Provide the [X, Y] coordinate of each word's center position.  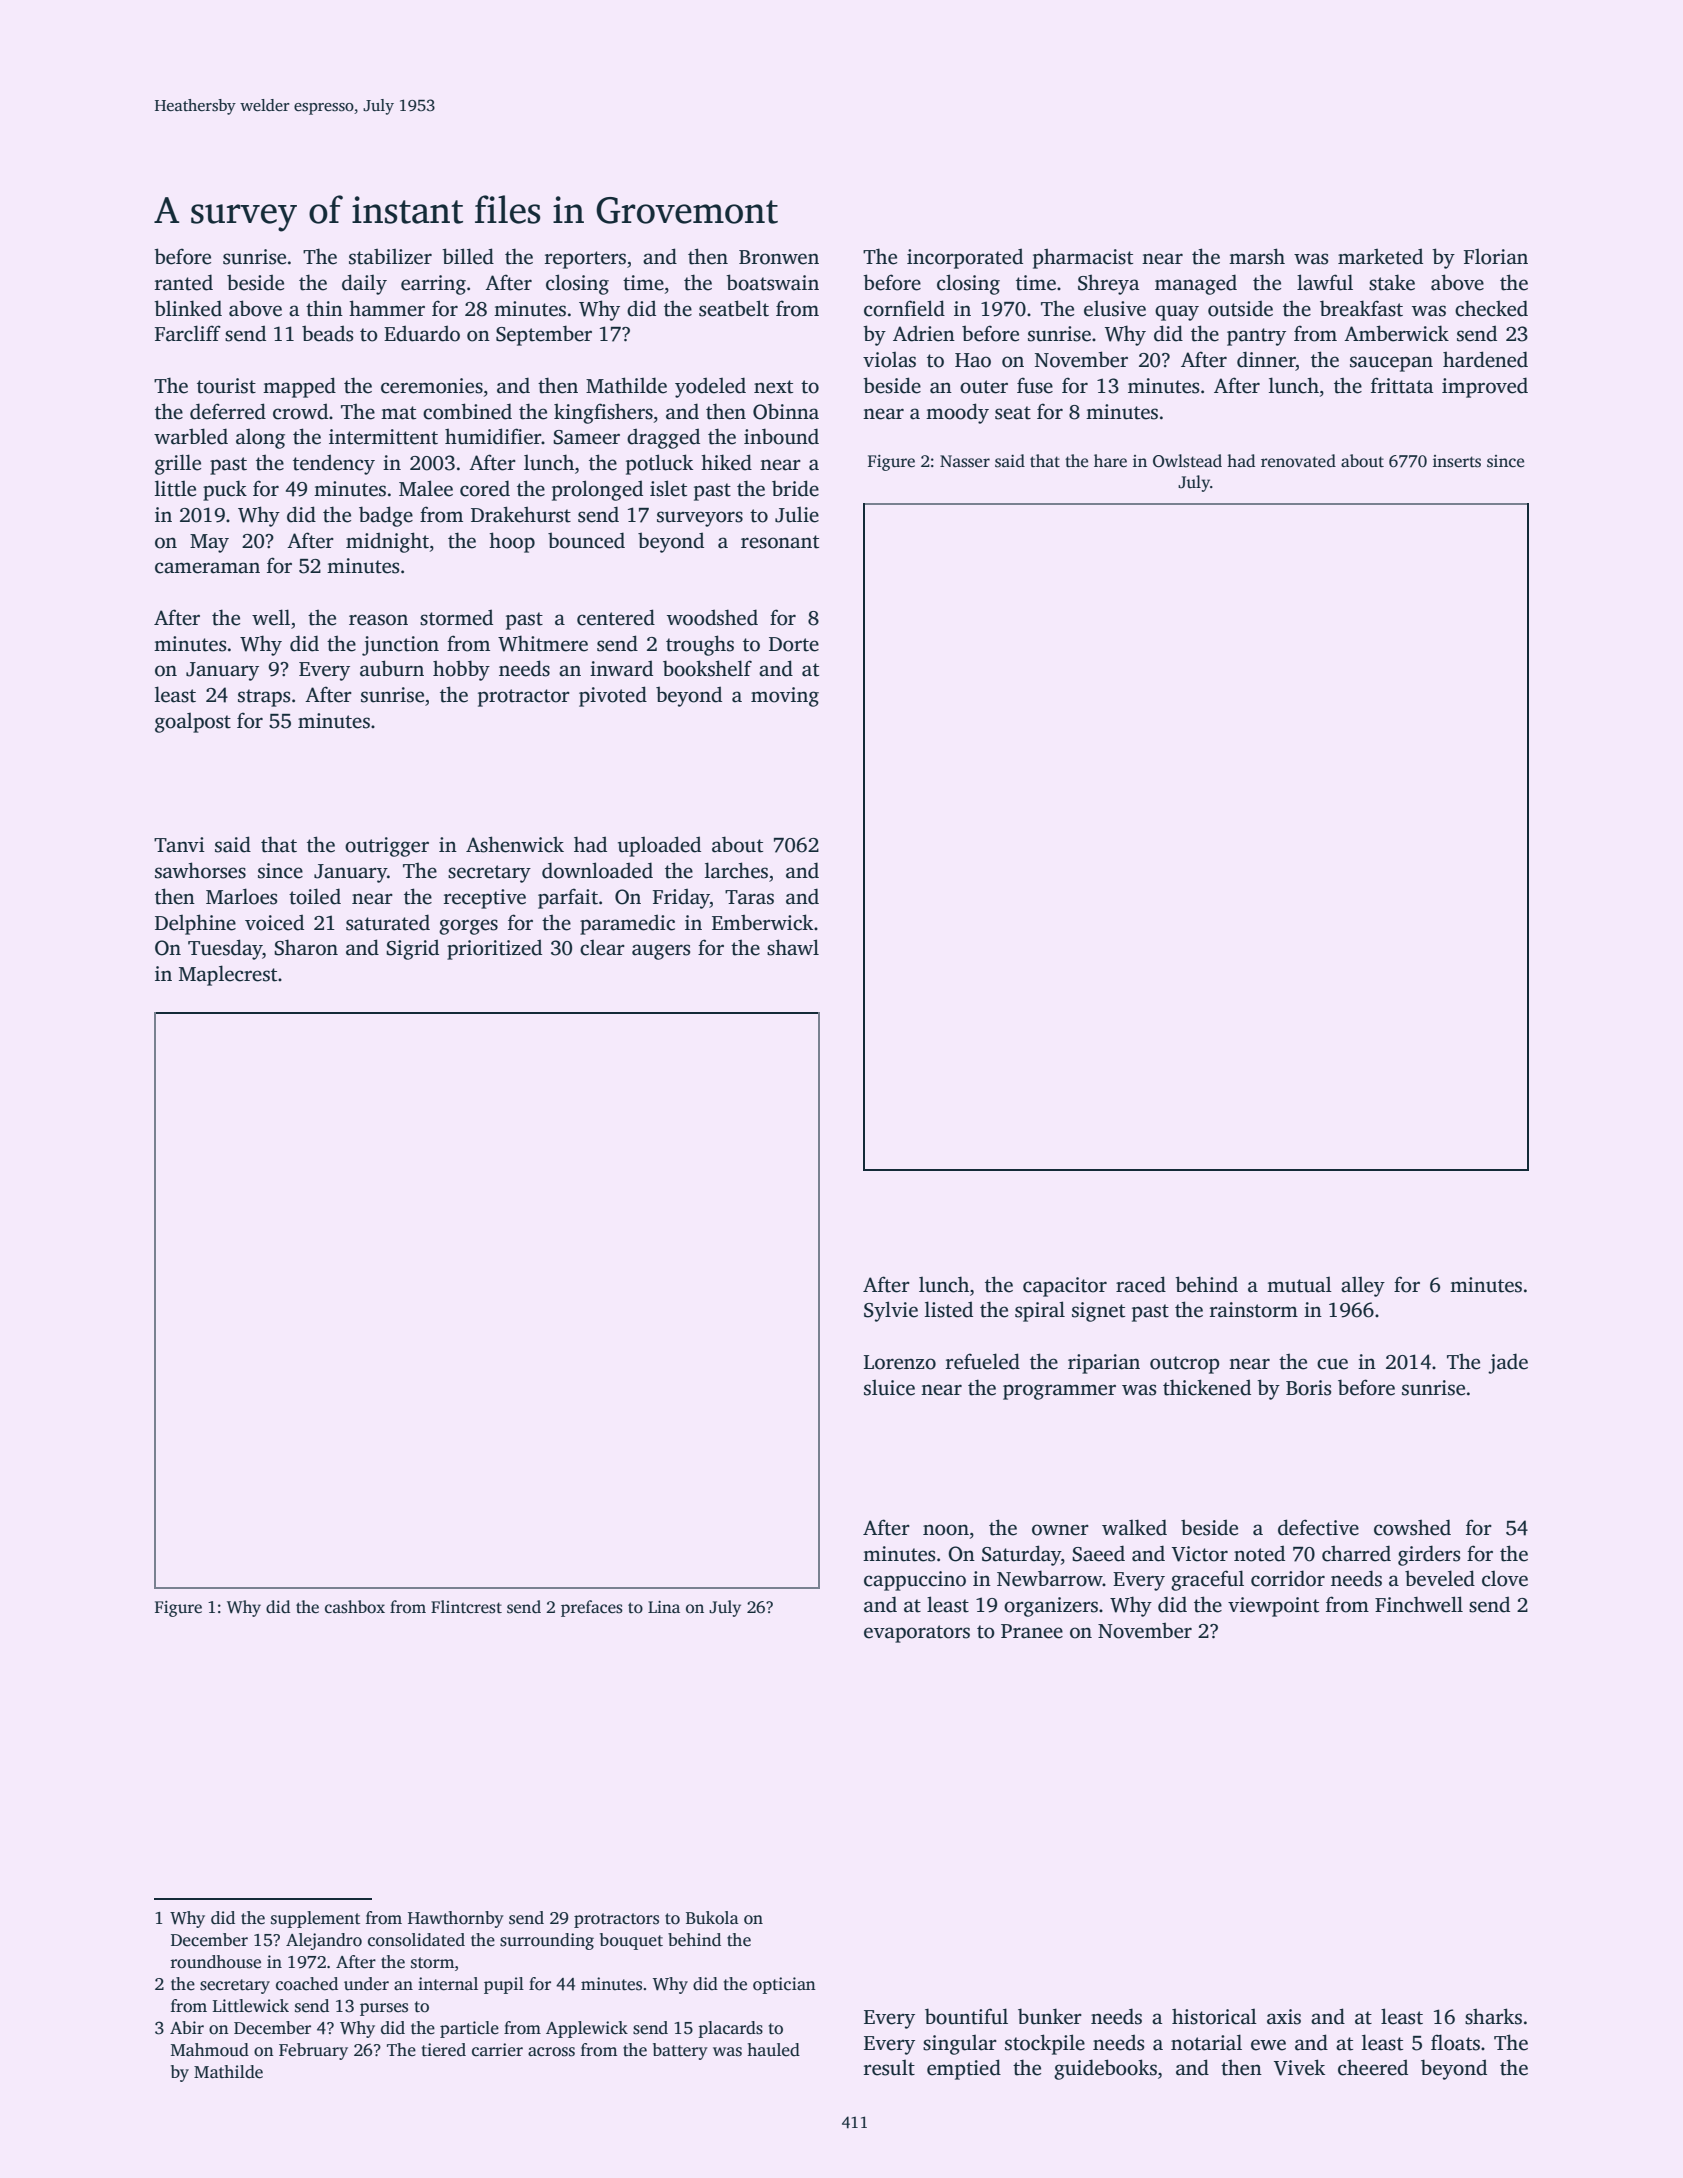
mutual [1299, 1285]
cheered [1373, 2067]
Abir [187, 2027]
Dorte [794, 644]
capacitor [1065, 1287]
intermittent [383, 437]
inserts [1457, 461]
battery [680, 2051]
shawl [793, 947]
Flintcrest [466, 1607]
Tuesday [225, 949]
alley [1363, 1287]
